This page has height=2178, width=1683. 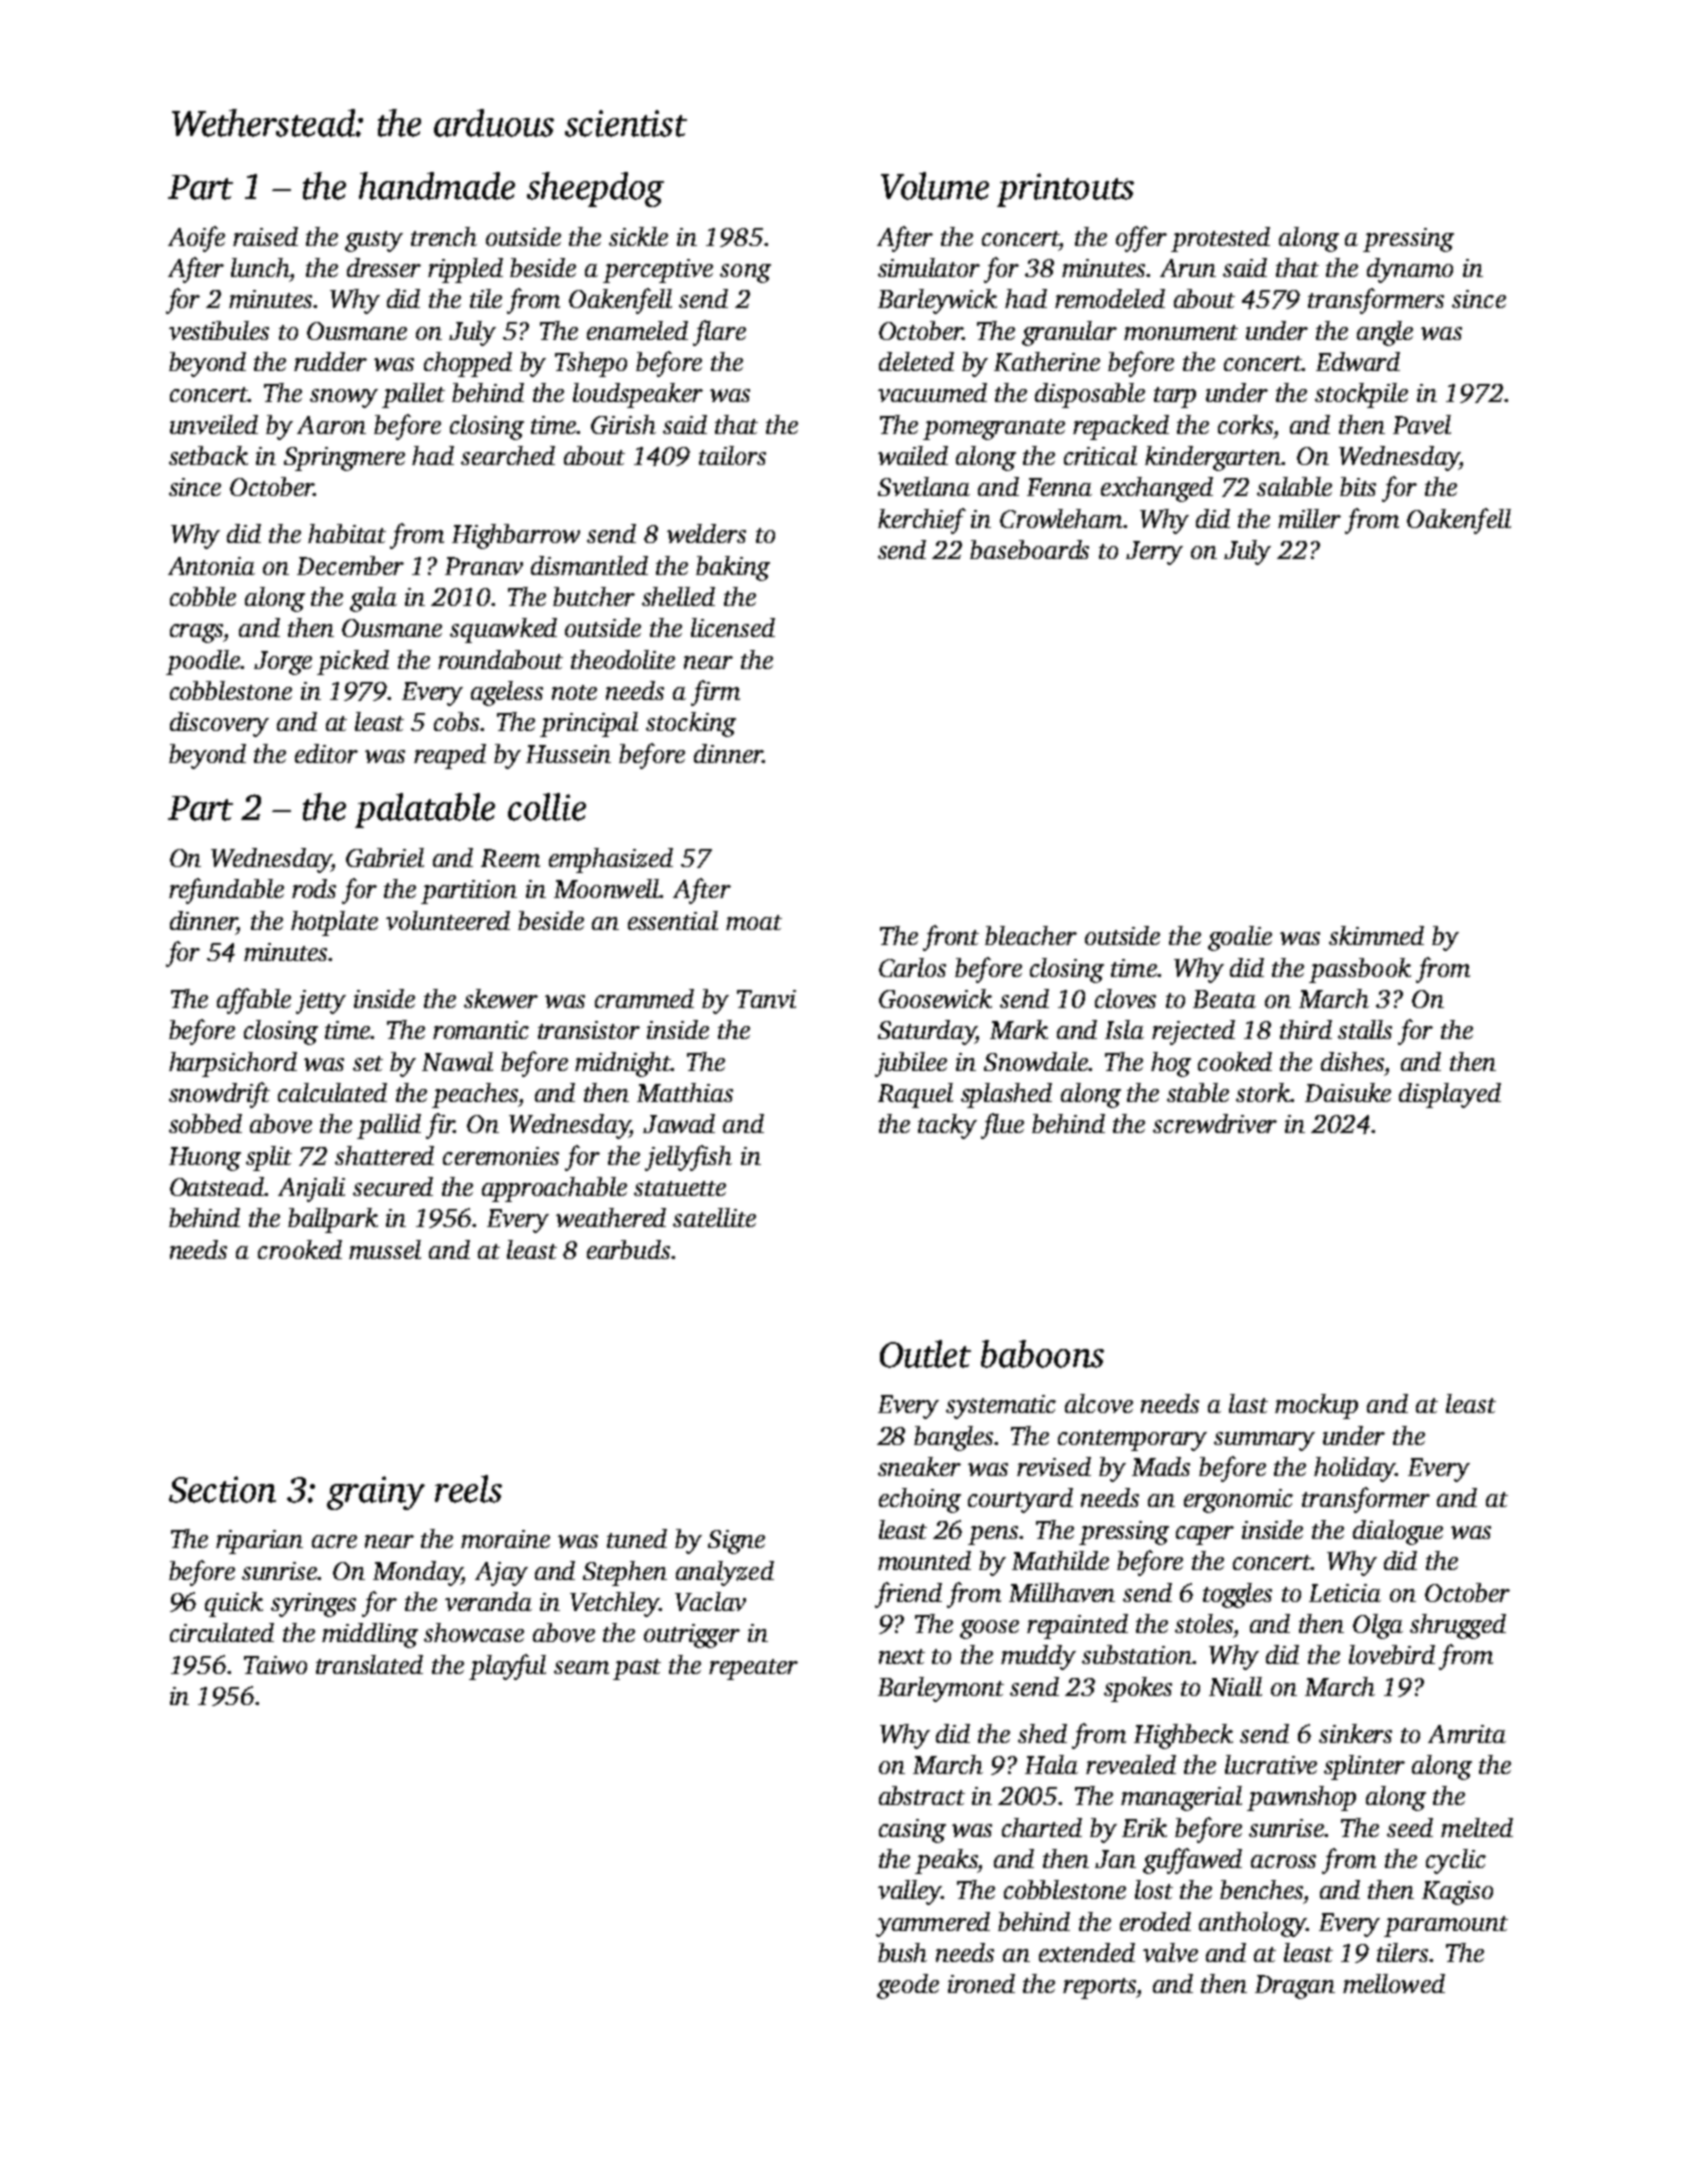 I want to click on secured, so click(x=393, y=1186).
